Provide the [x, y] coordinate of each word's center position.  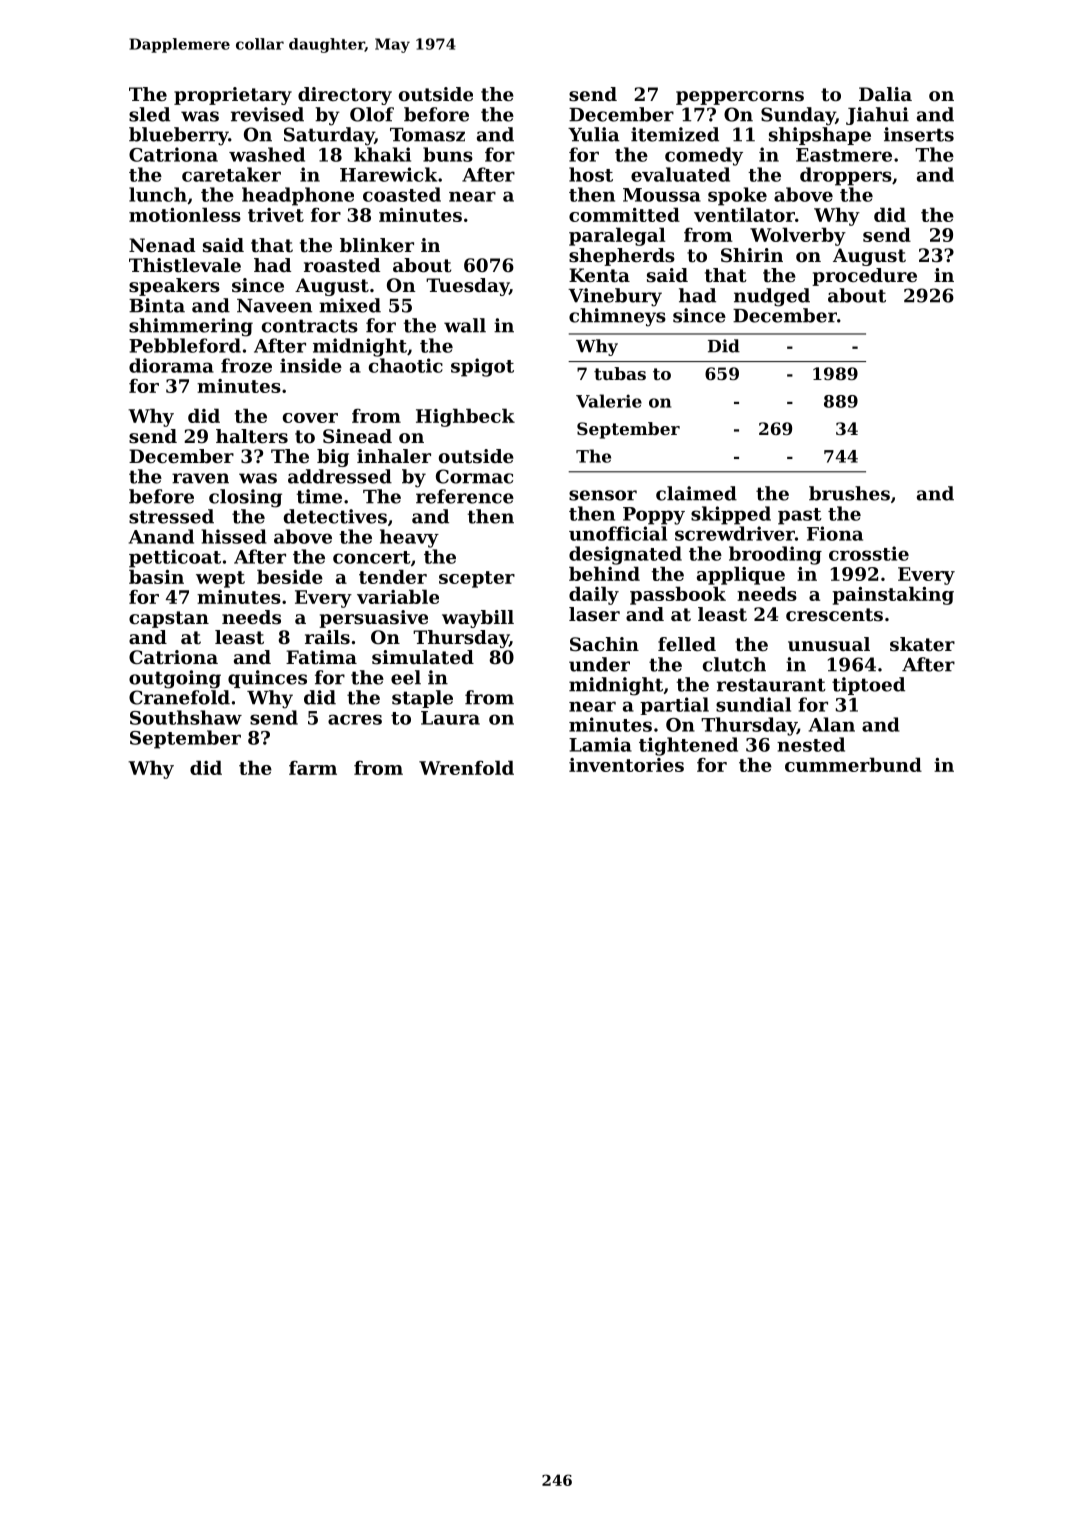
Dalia [885, 94]
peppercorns [740, 98]
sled [149, 114]
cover [310, 418]
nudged [772, 297]
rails [327, 637]
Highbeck [465, 417]
